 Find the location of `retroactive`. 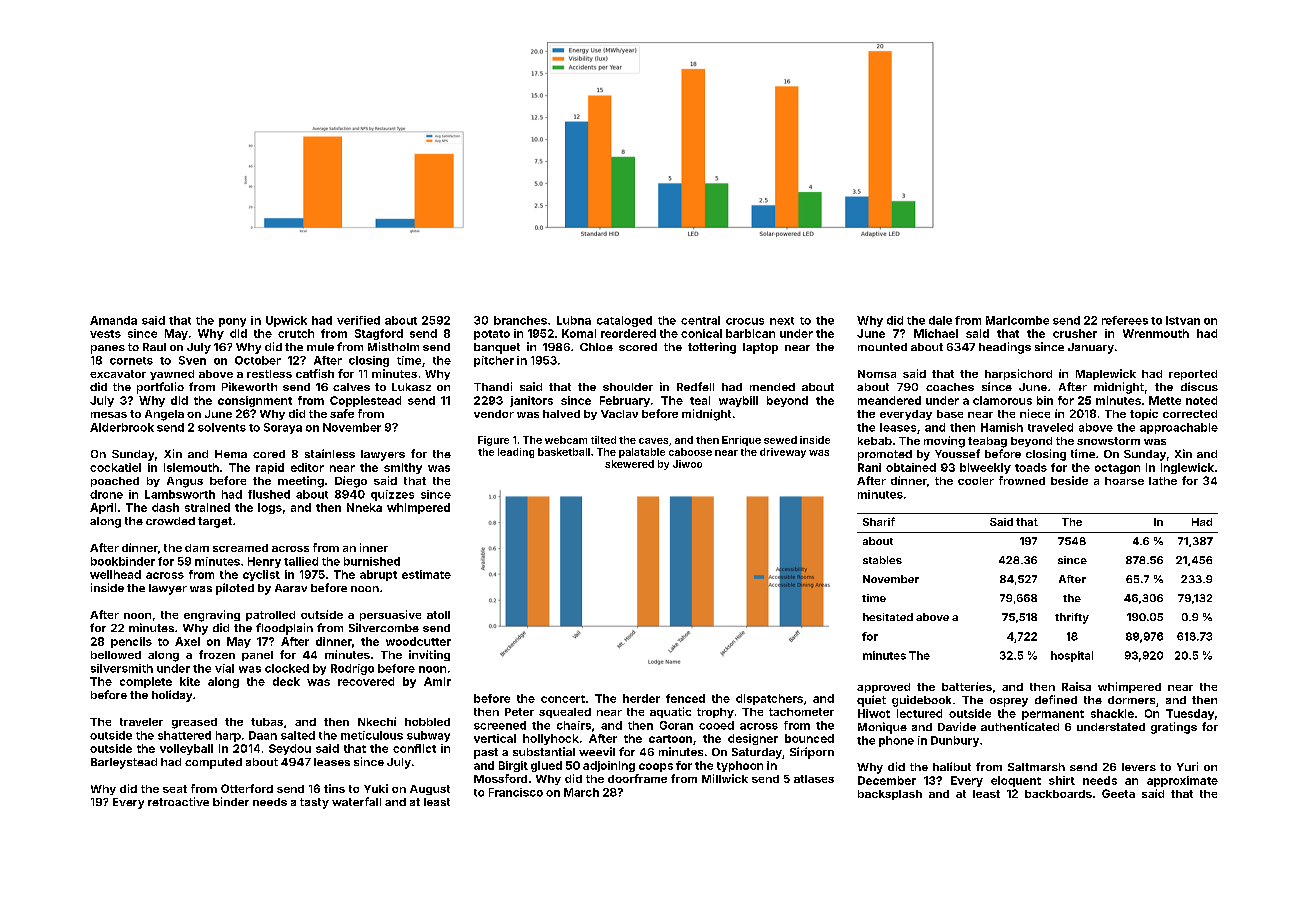

retroactive is located at coordinates (178, 801).
